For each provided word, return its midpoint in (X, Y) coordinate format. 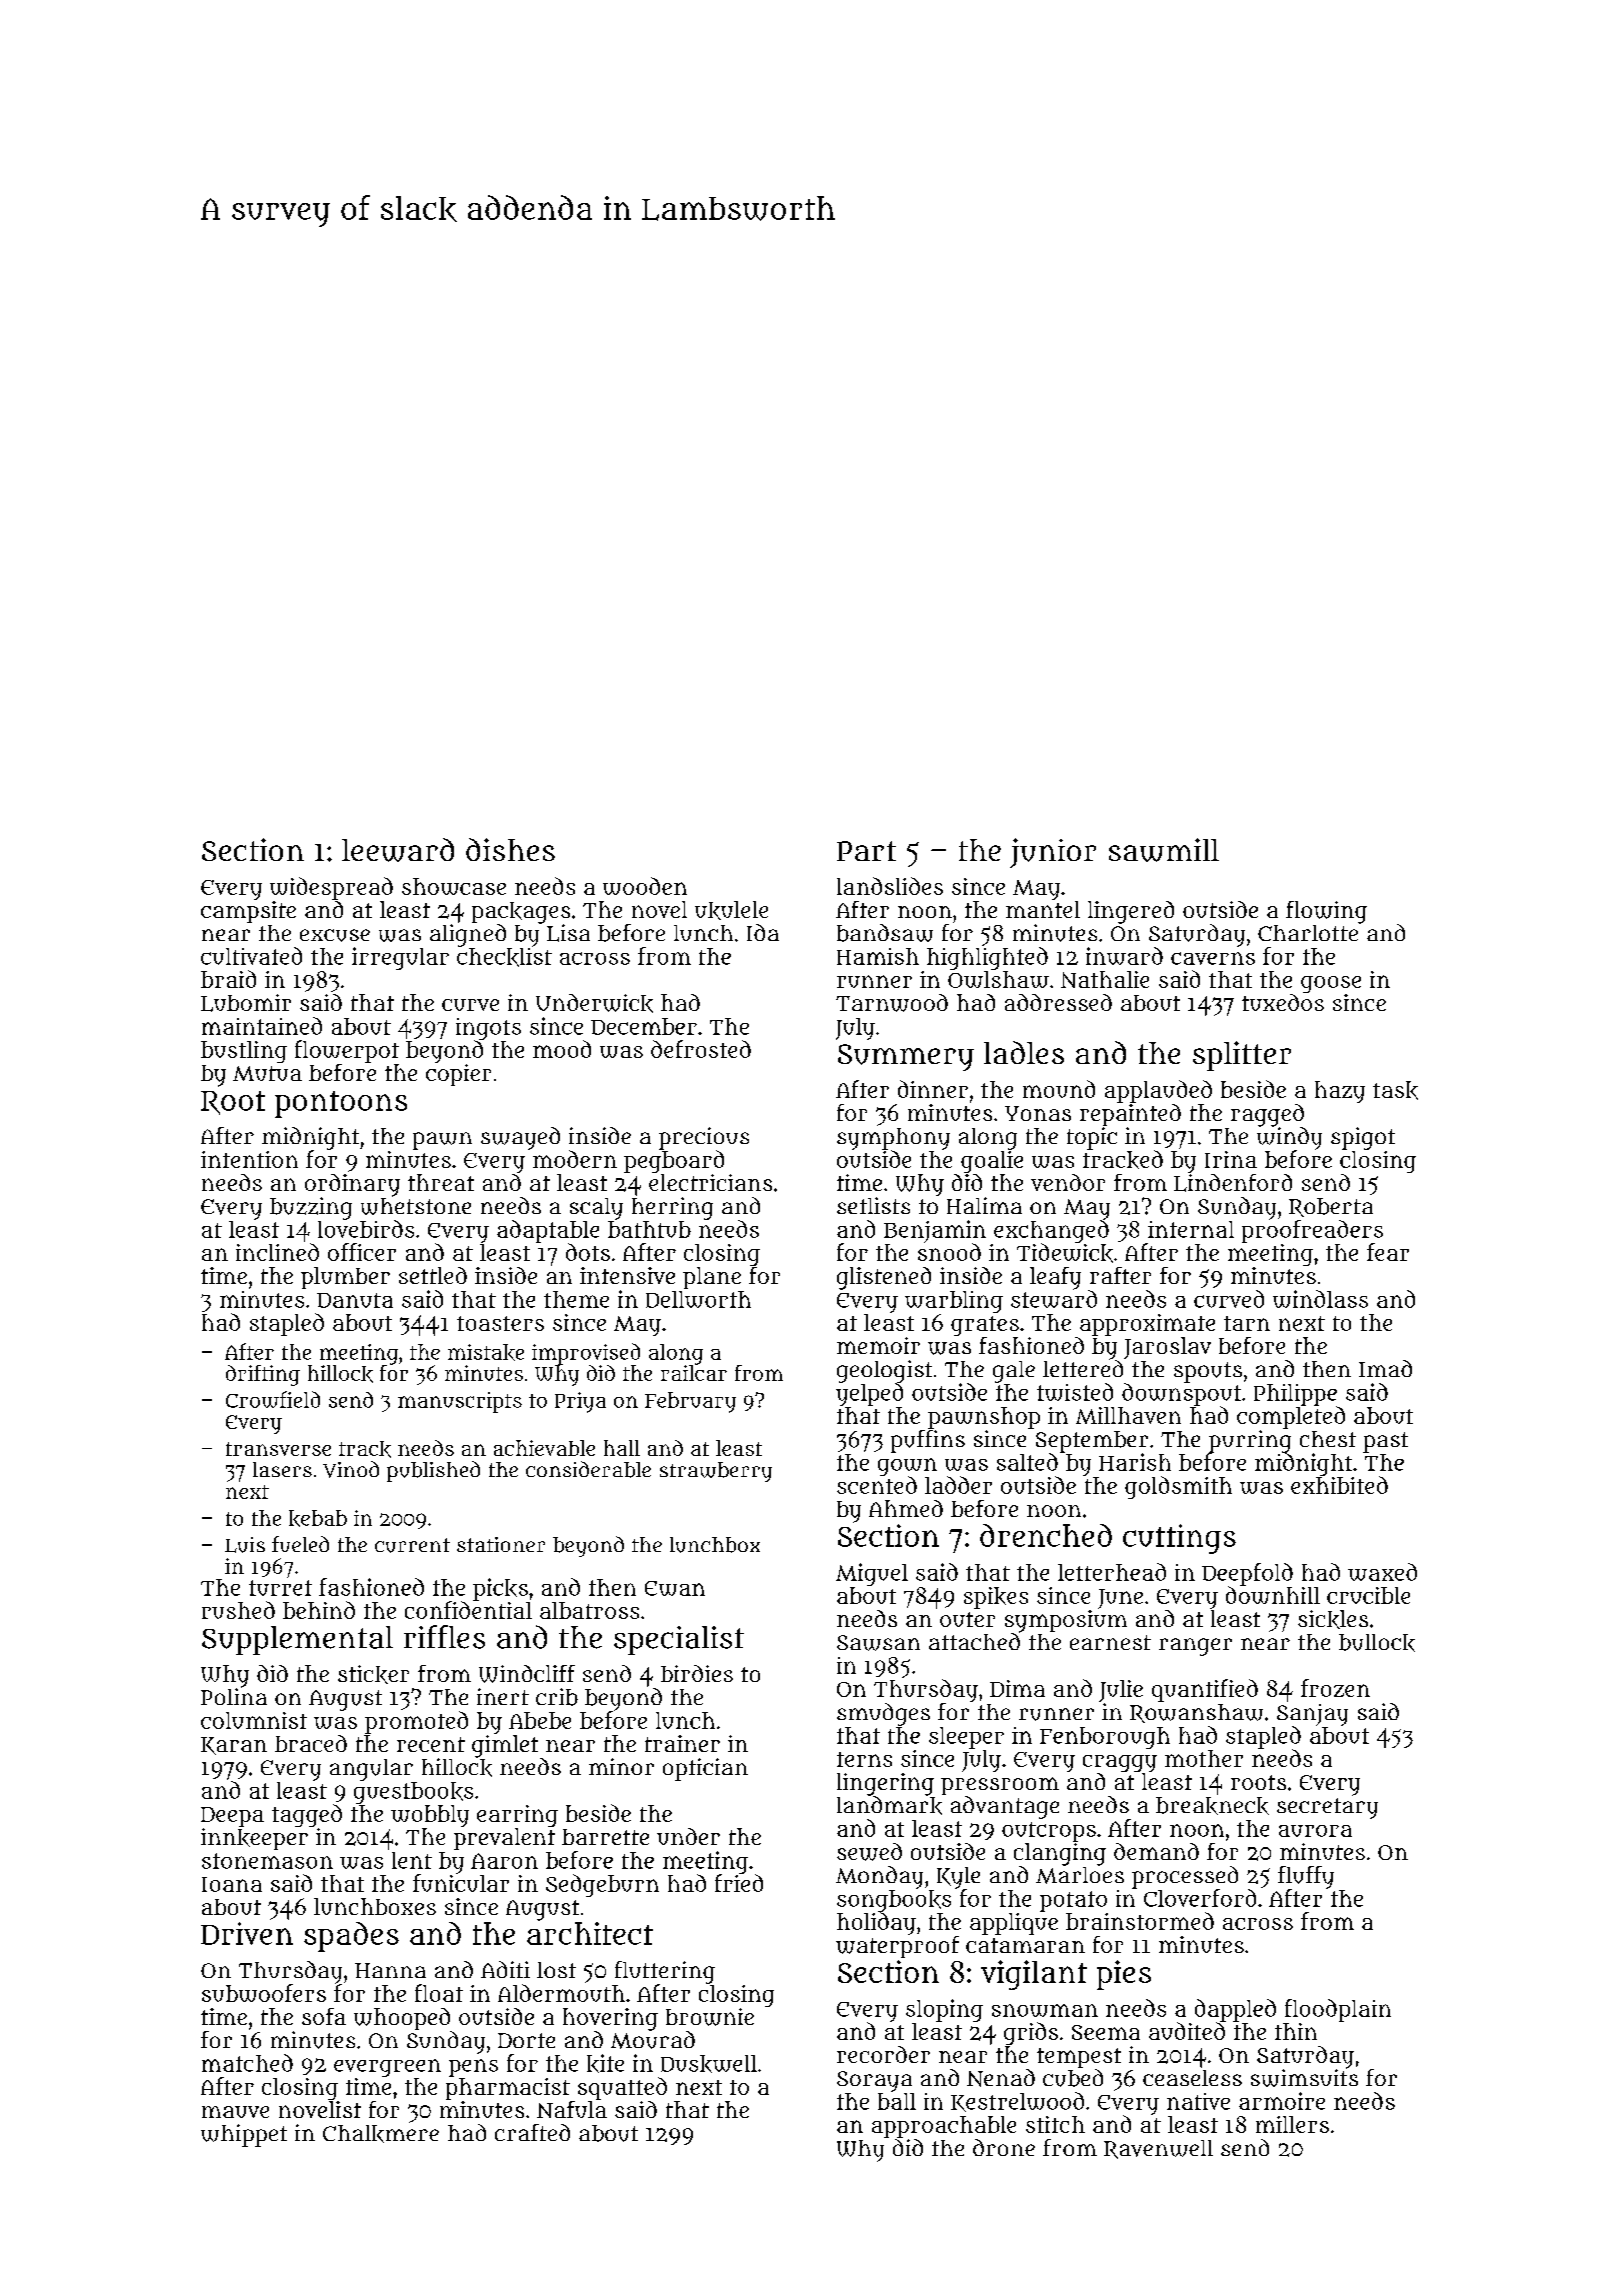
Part (866, 851)
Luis (245, 1545)
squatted (622, 2088)
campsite (248, 912)
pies (1124, 1975)
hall (622, 1448)
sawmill (1164, 850)
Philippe (1295, 1395)
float (439, 1993)
